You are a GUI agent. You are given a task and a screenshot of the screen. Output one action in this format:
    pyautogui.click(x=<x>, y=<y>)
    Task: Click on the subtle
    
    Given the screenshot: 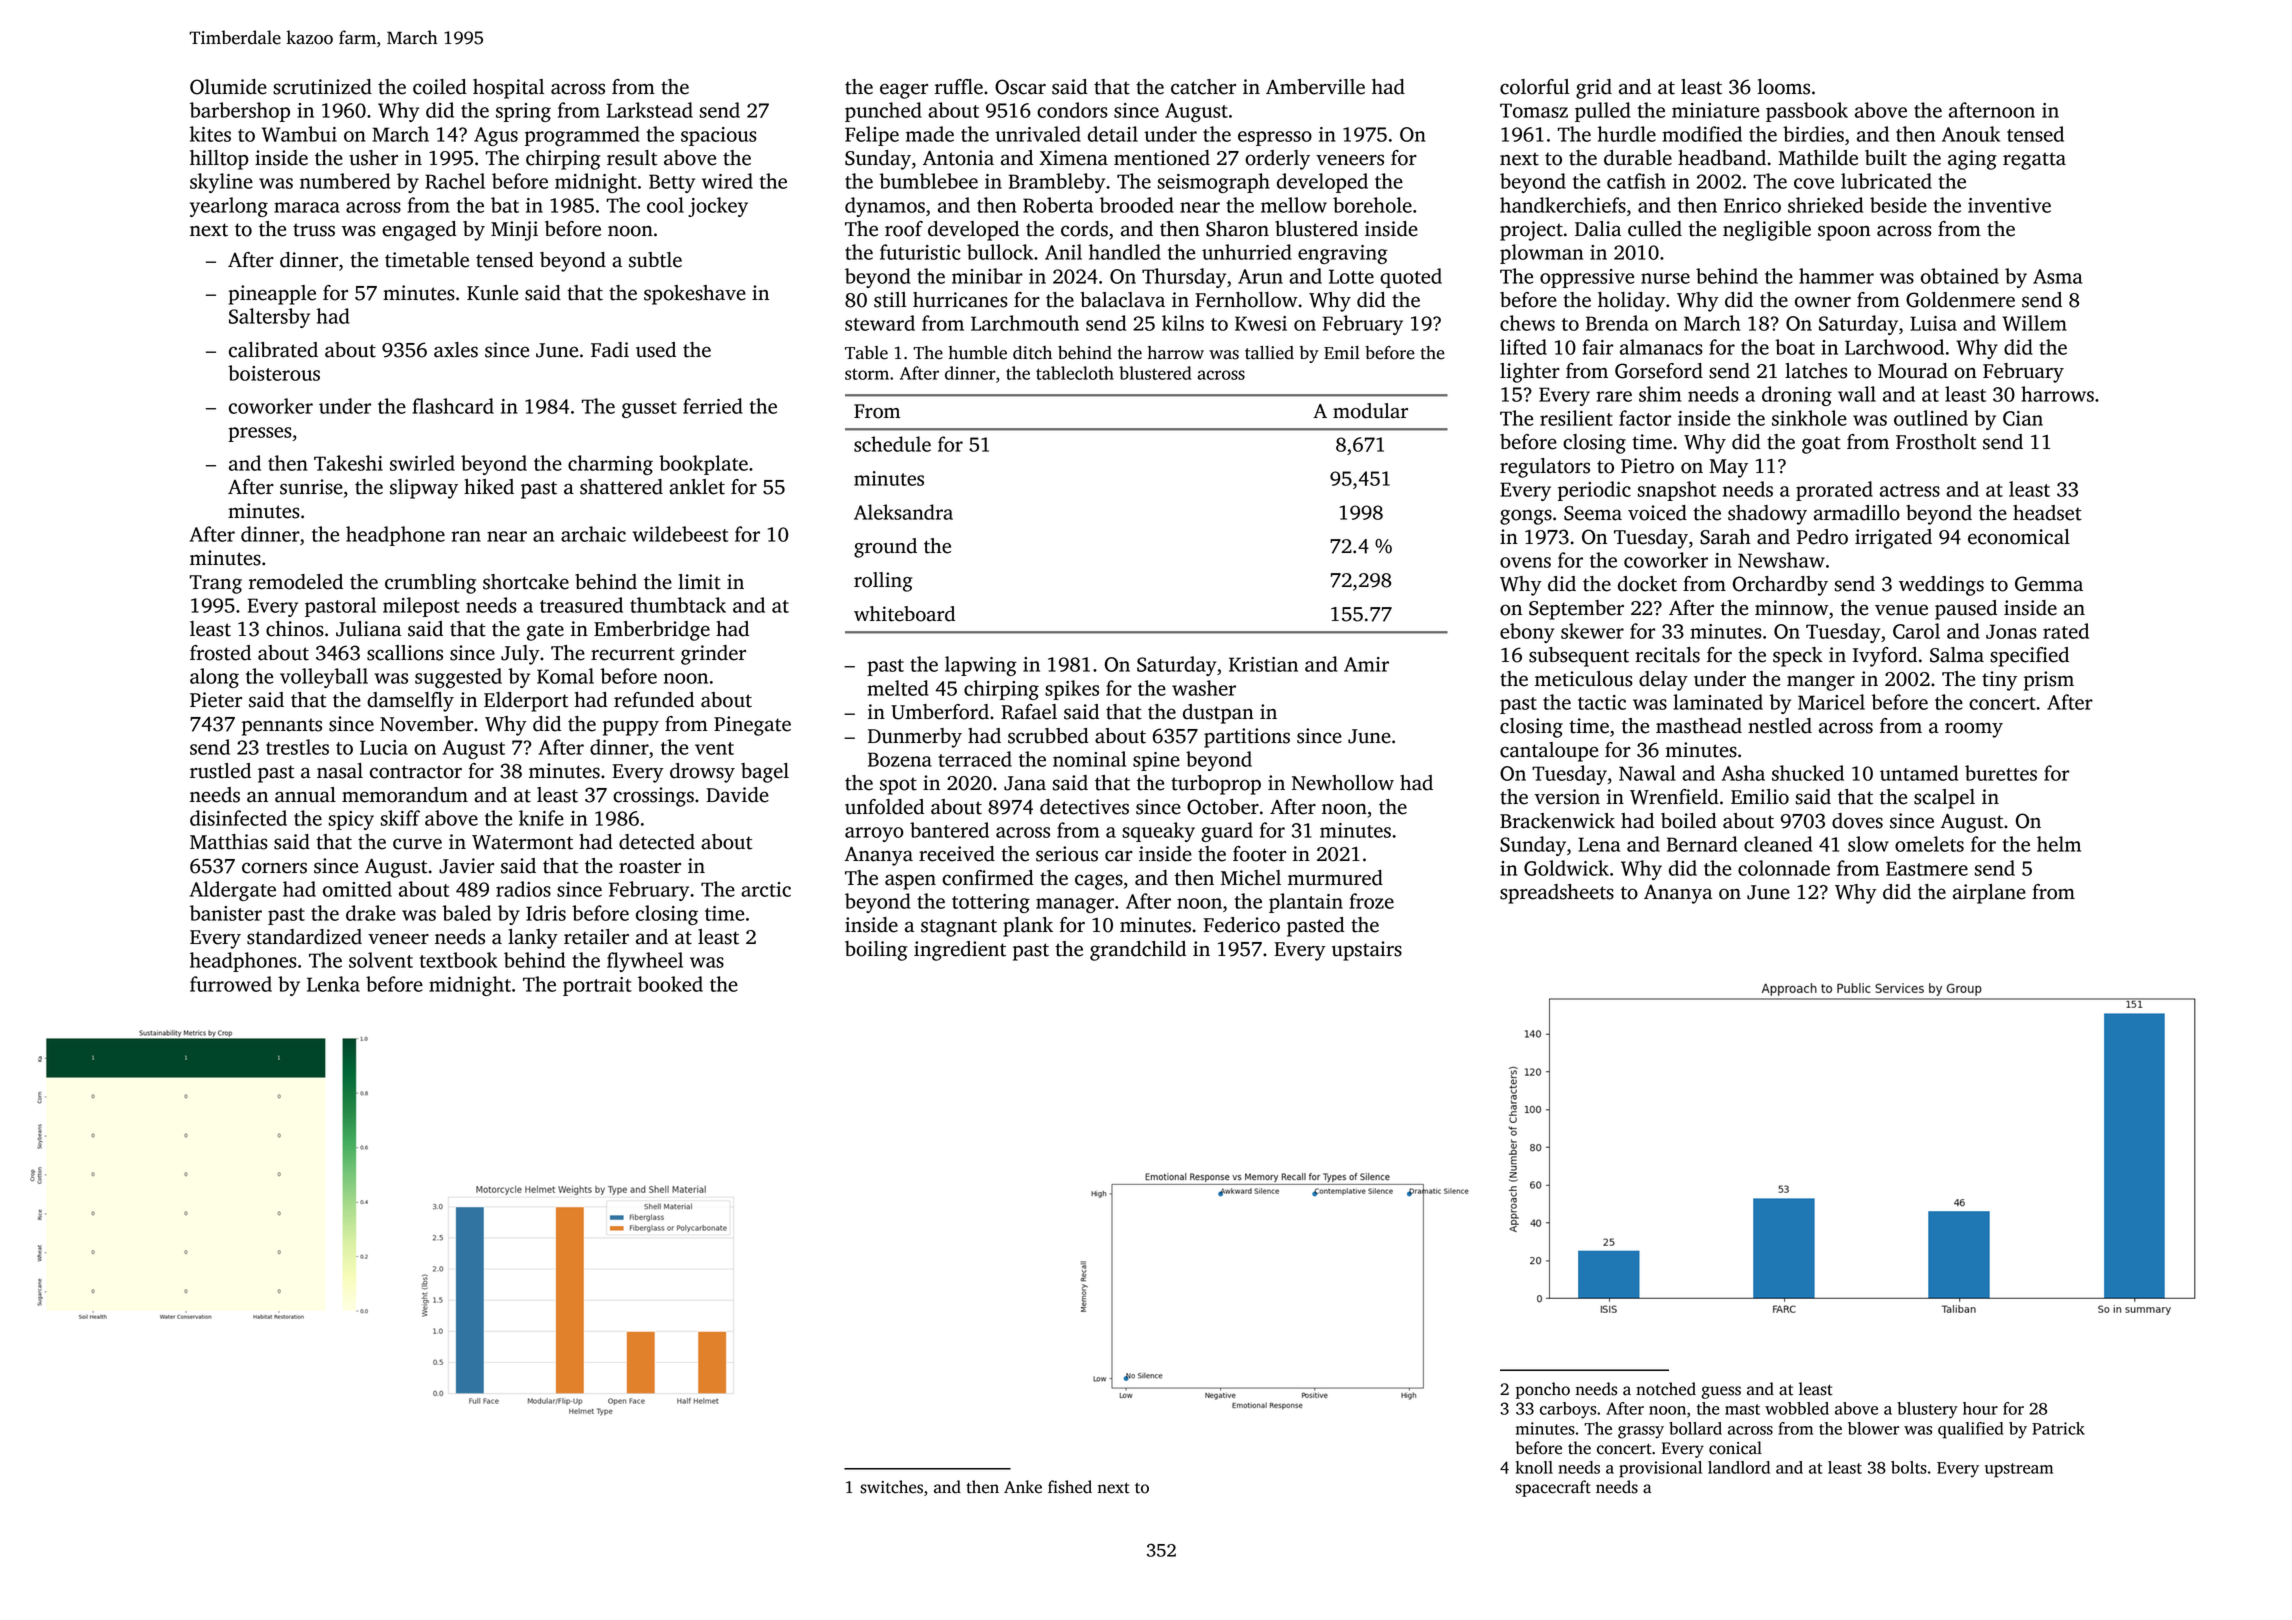 What is the action you would take?
    pyautogui.click(x=655, y=260)
